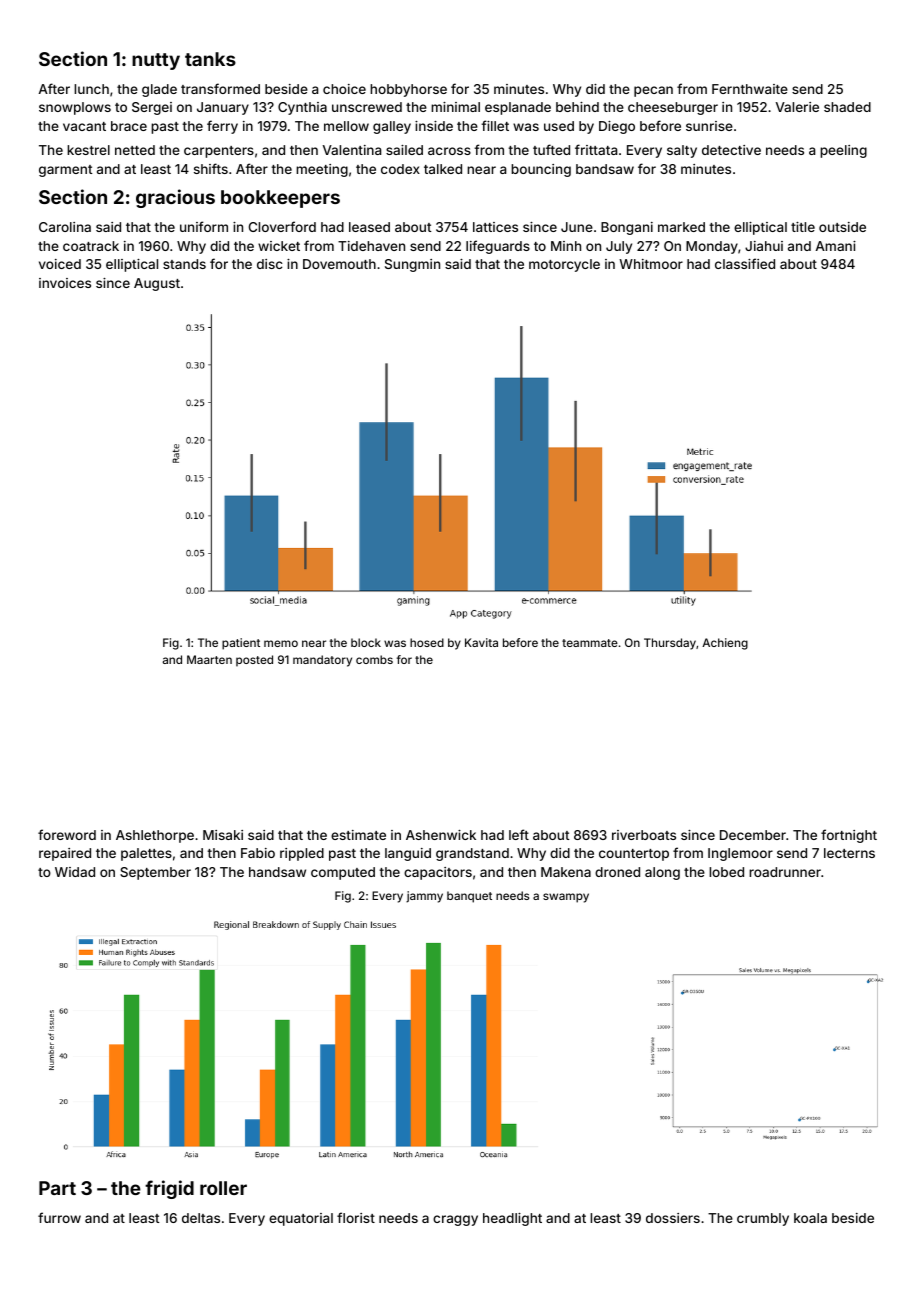  What do you see at coordinates (564, 265) in the screenshot?
I see `motorcycle` at bounding box center [564, 265].
